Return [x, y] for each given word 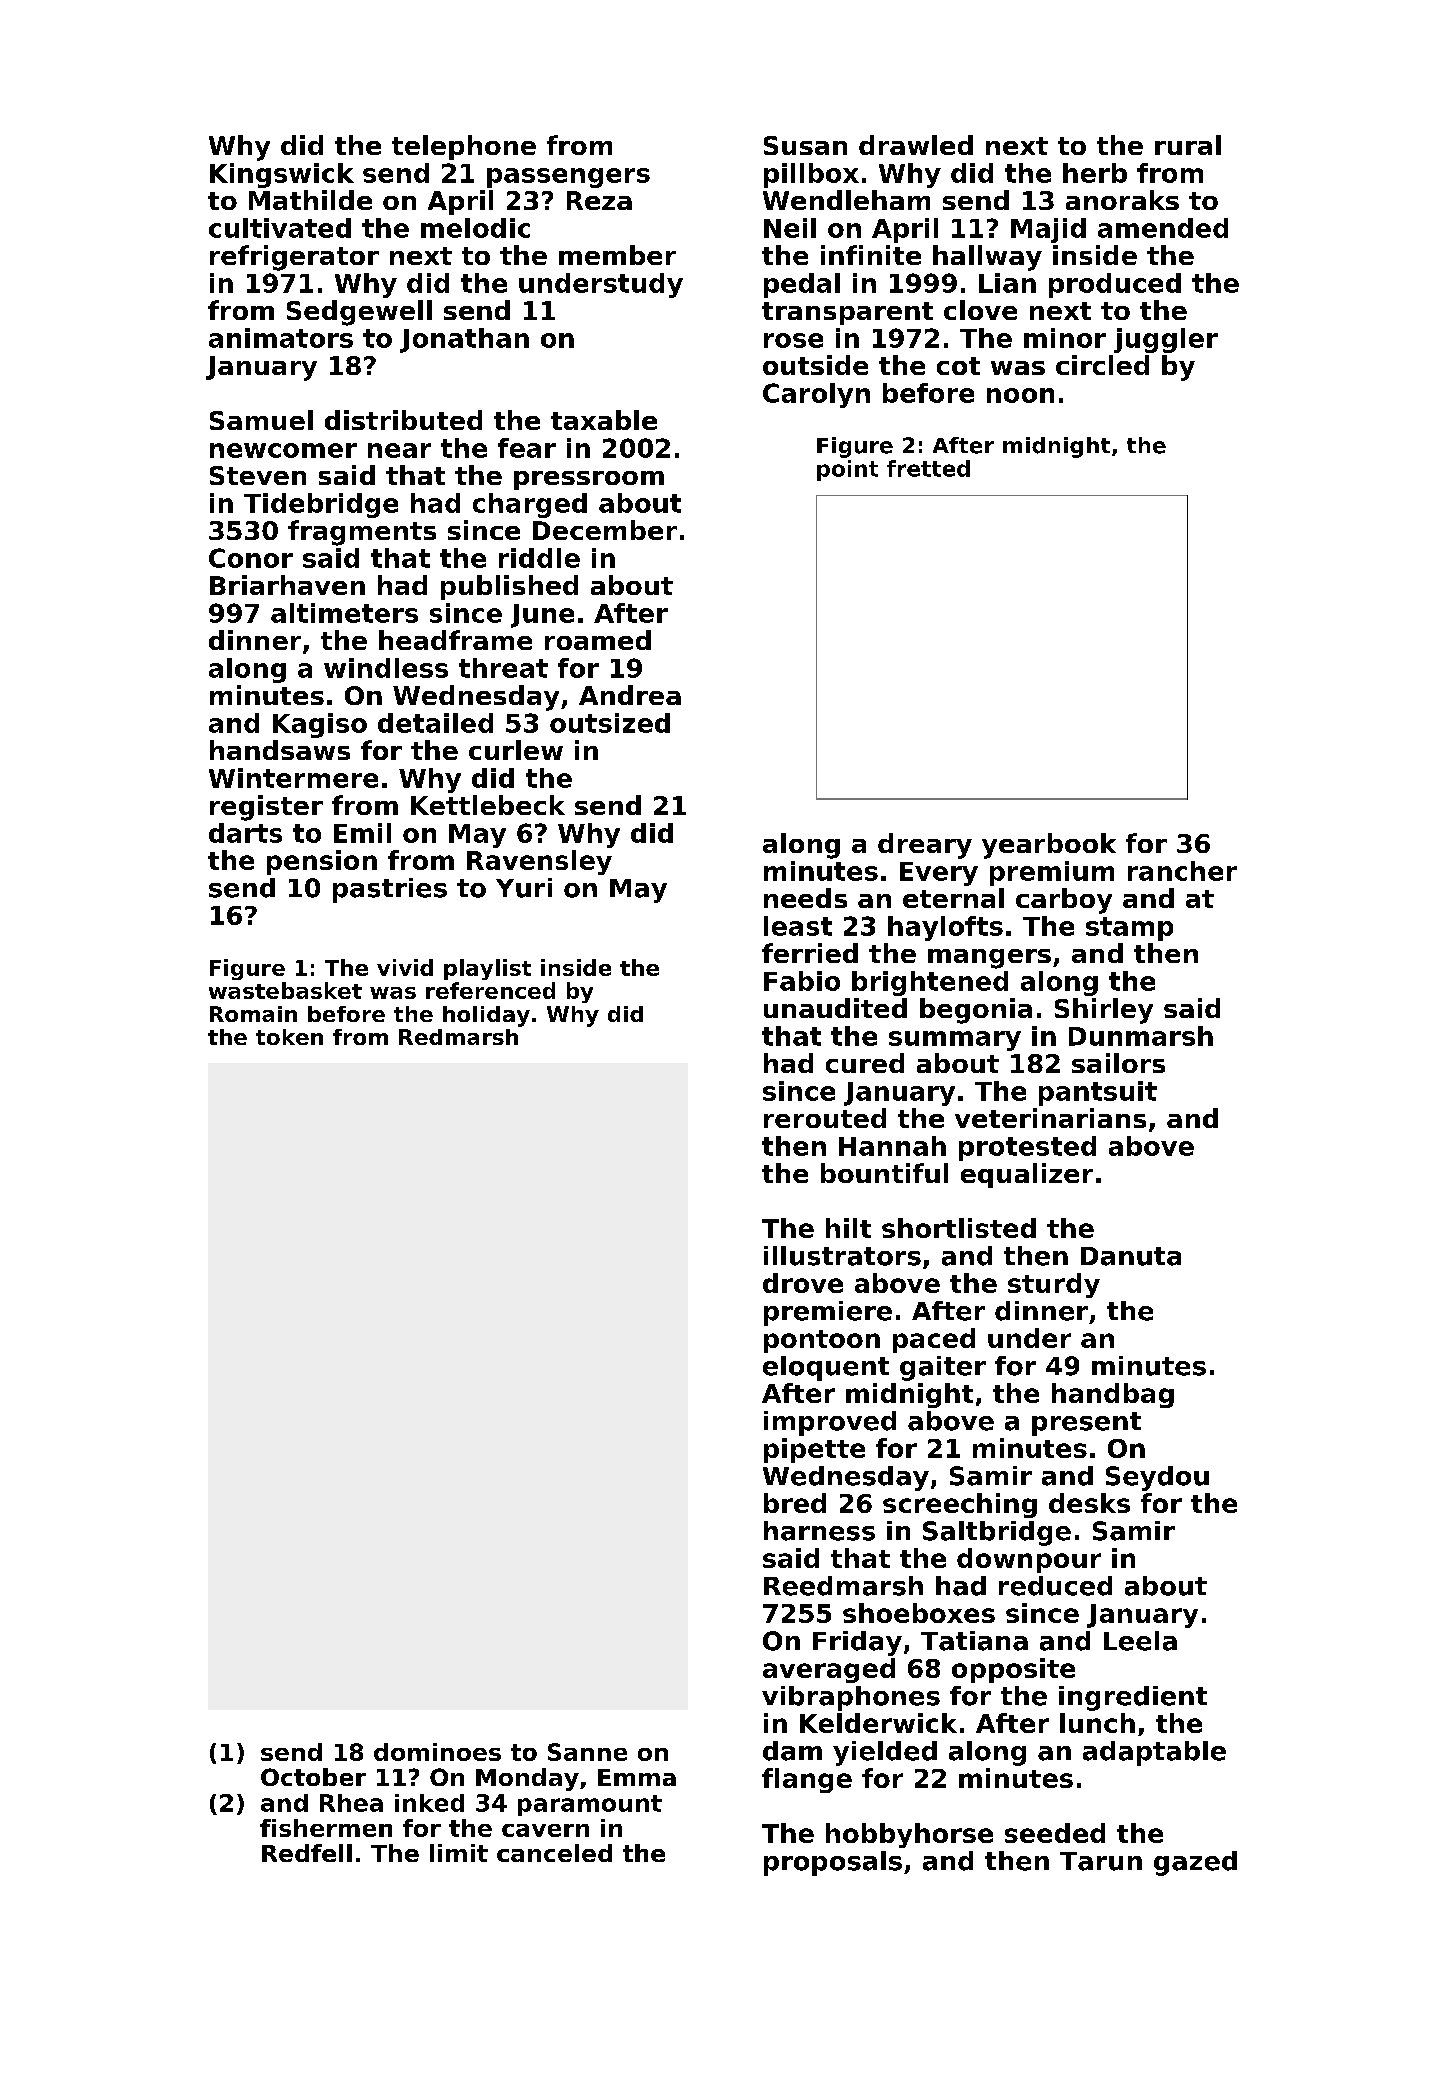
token [289, 1037]
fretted [928, 468]
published [509, 587]
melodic [475, 228]
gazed [1195, 1863]
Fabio [802, 981]
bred [795, 1503]
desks [1089, 1503]
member [617, 255]
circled [1102, 365]
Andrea [630, 695]
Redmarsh [458, 1037]
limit [459, 1853]
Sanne [587, 1752]
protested [1027, 1148]
